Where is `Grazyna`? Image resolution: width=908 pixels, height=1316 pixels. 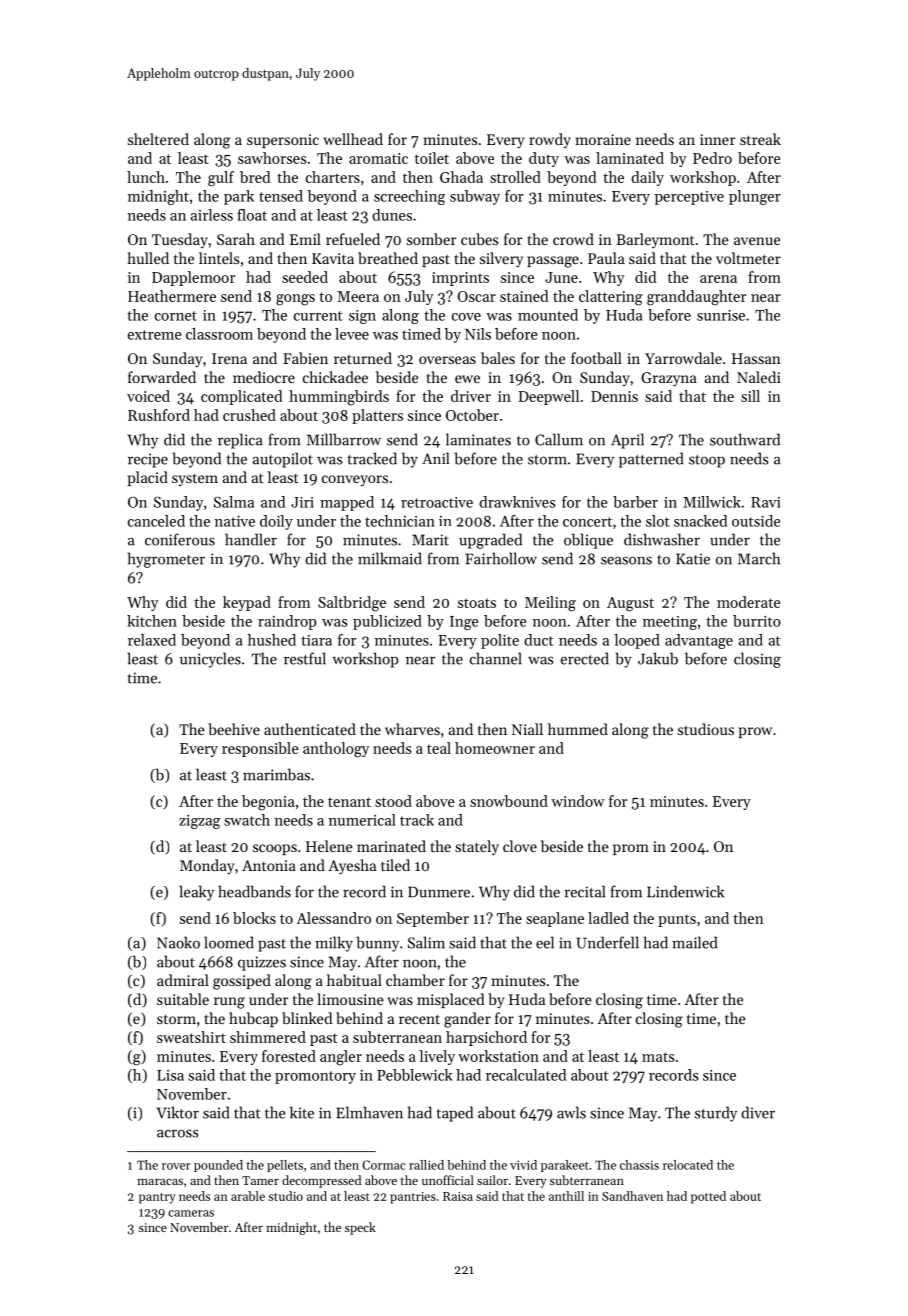
Grazyna is located at coordinates (669, 379).
